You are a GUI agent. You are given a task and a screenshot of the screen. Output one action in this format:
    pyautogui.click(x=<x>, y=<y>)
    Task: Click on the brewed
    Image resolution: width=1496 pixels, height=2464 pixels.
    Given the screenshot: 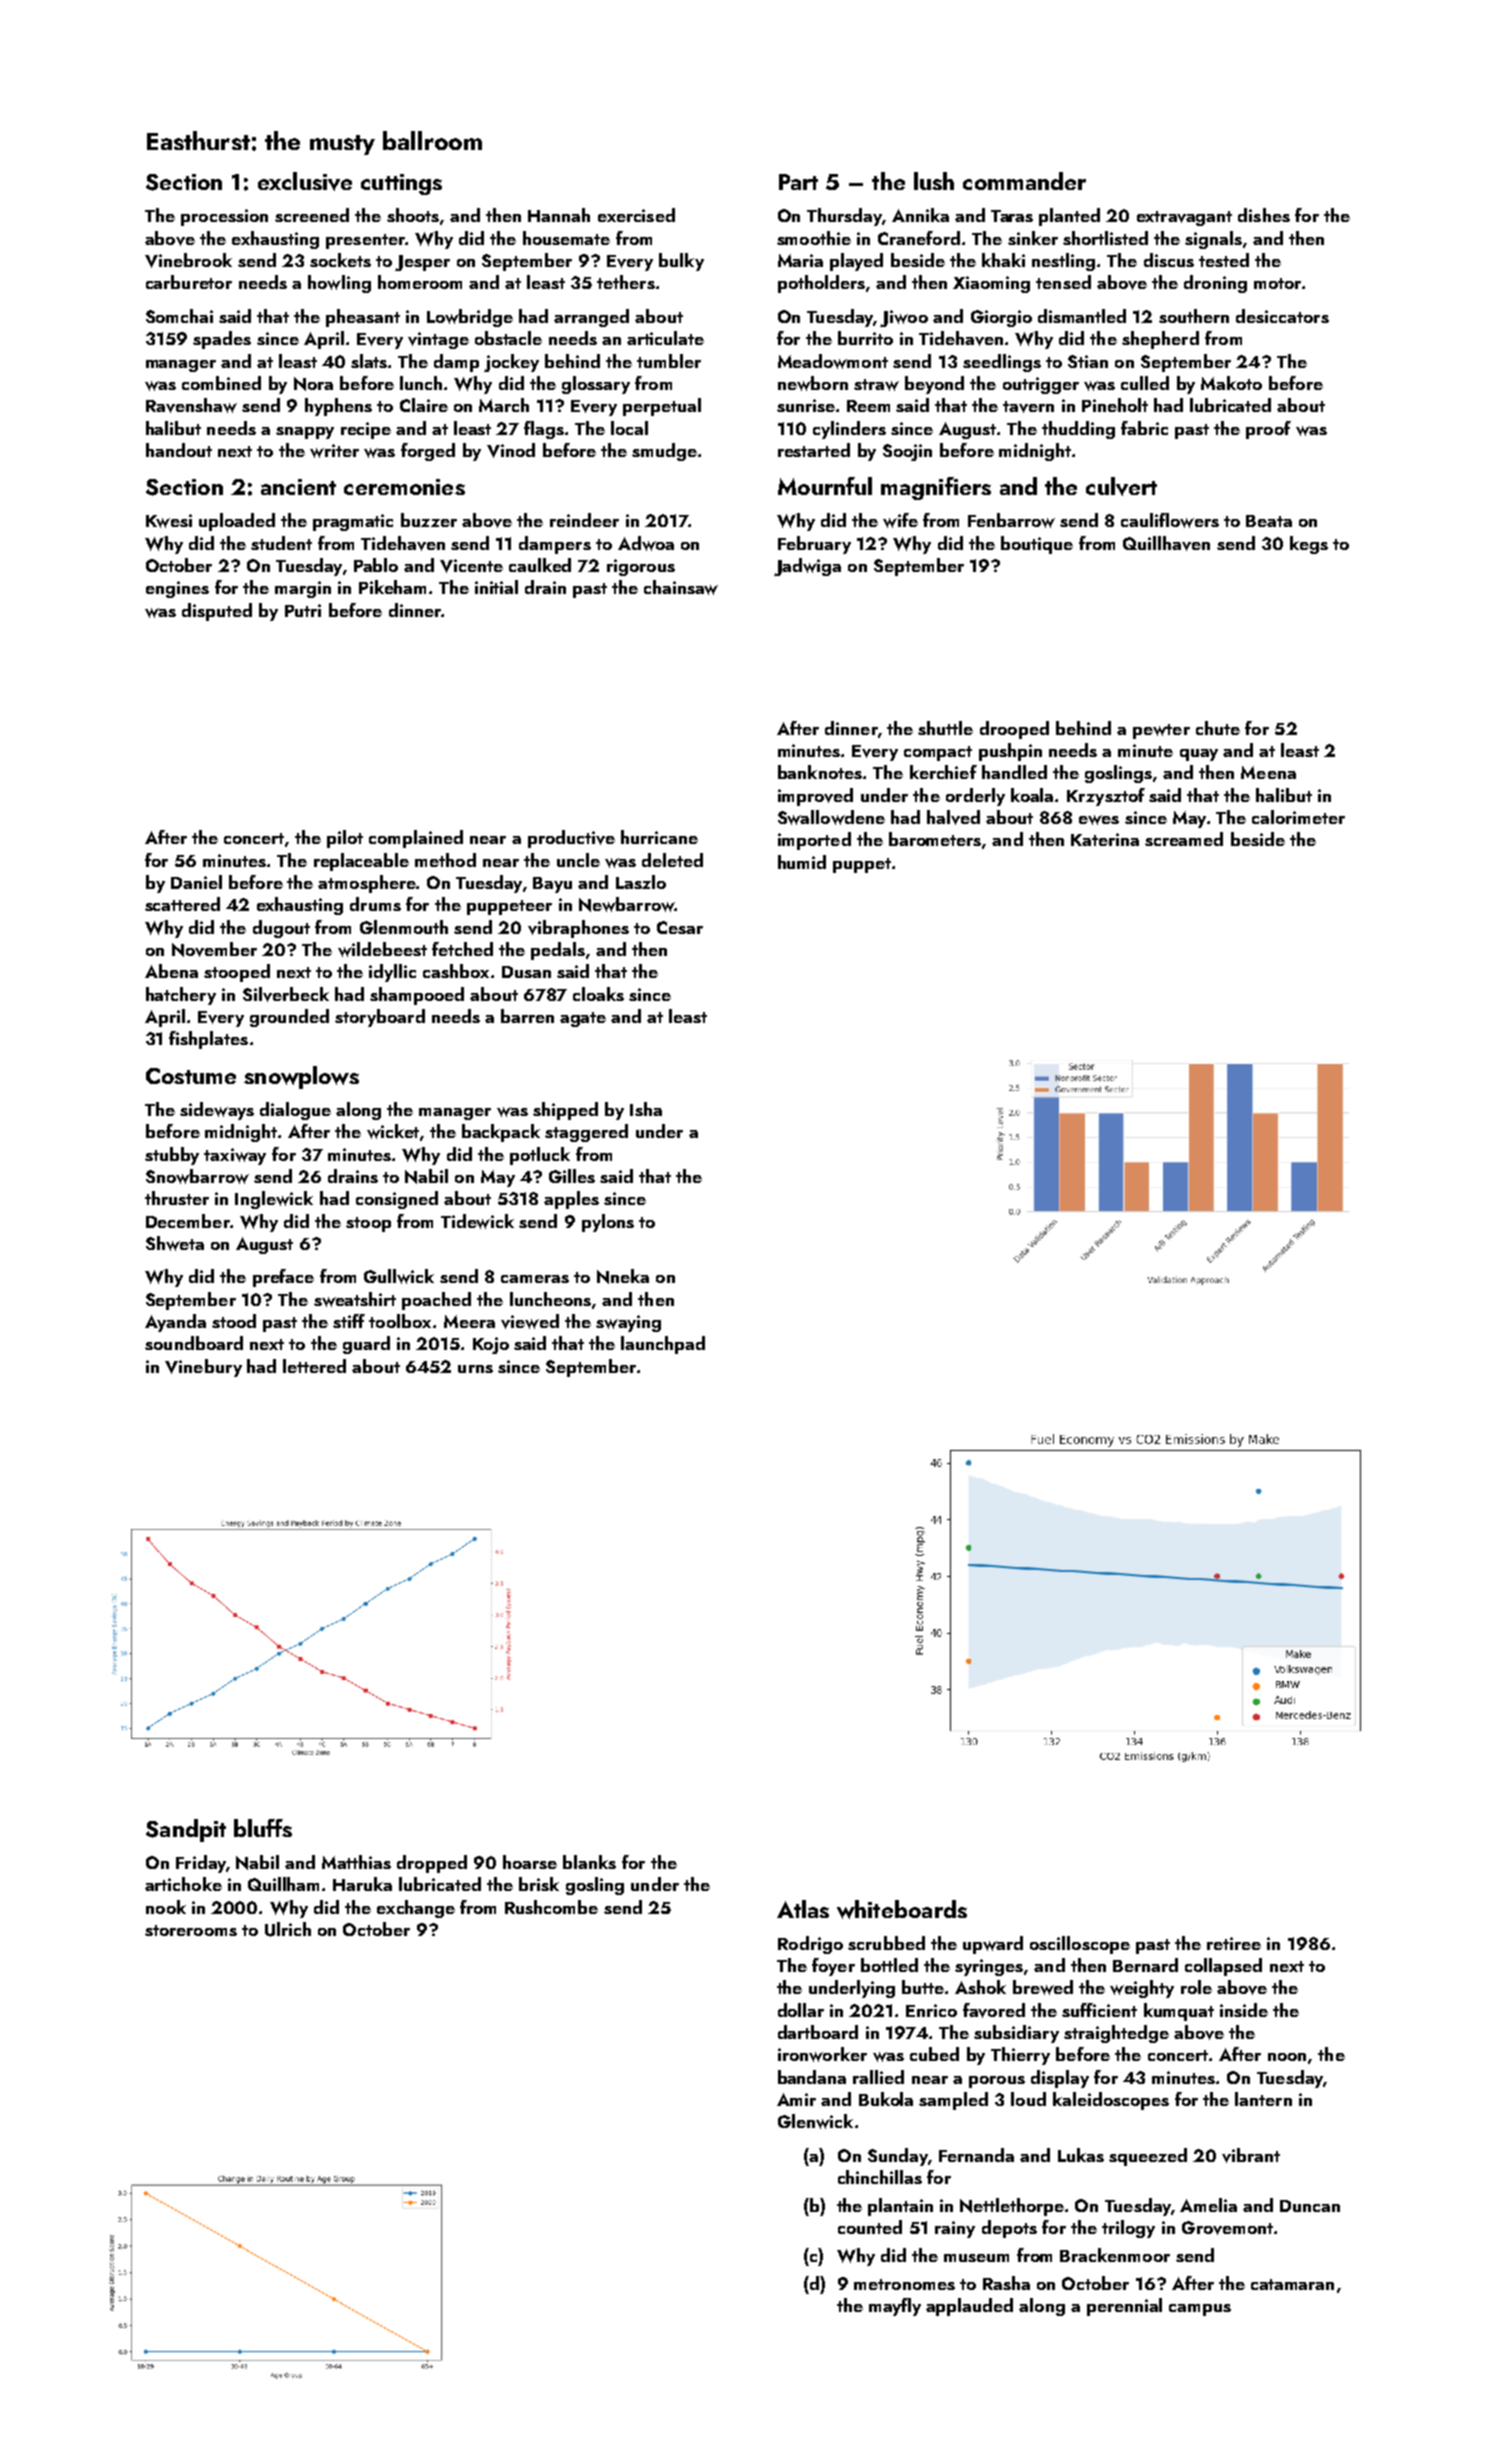 What is the action you would take?
    pyautogui.click(x=1043, y=1987)
